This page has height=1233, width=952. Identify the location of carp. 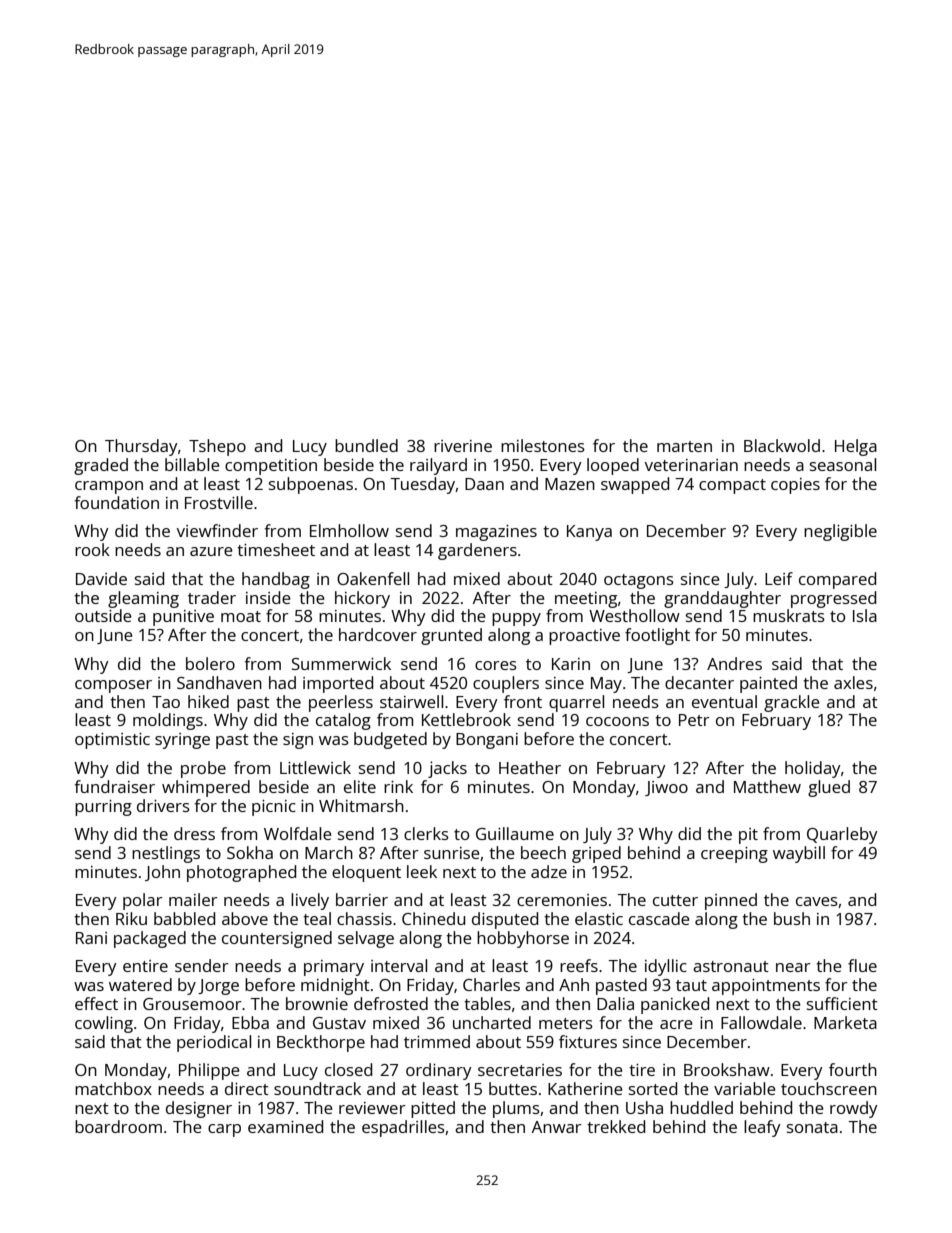
(224, 1130).
